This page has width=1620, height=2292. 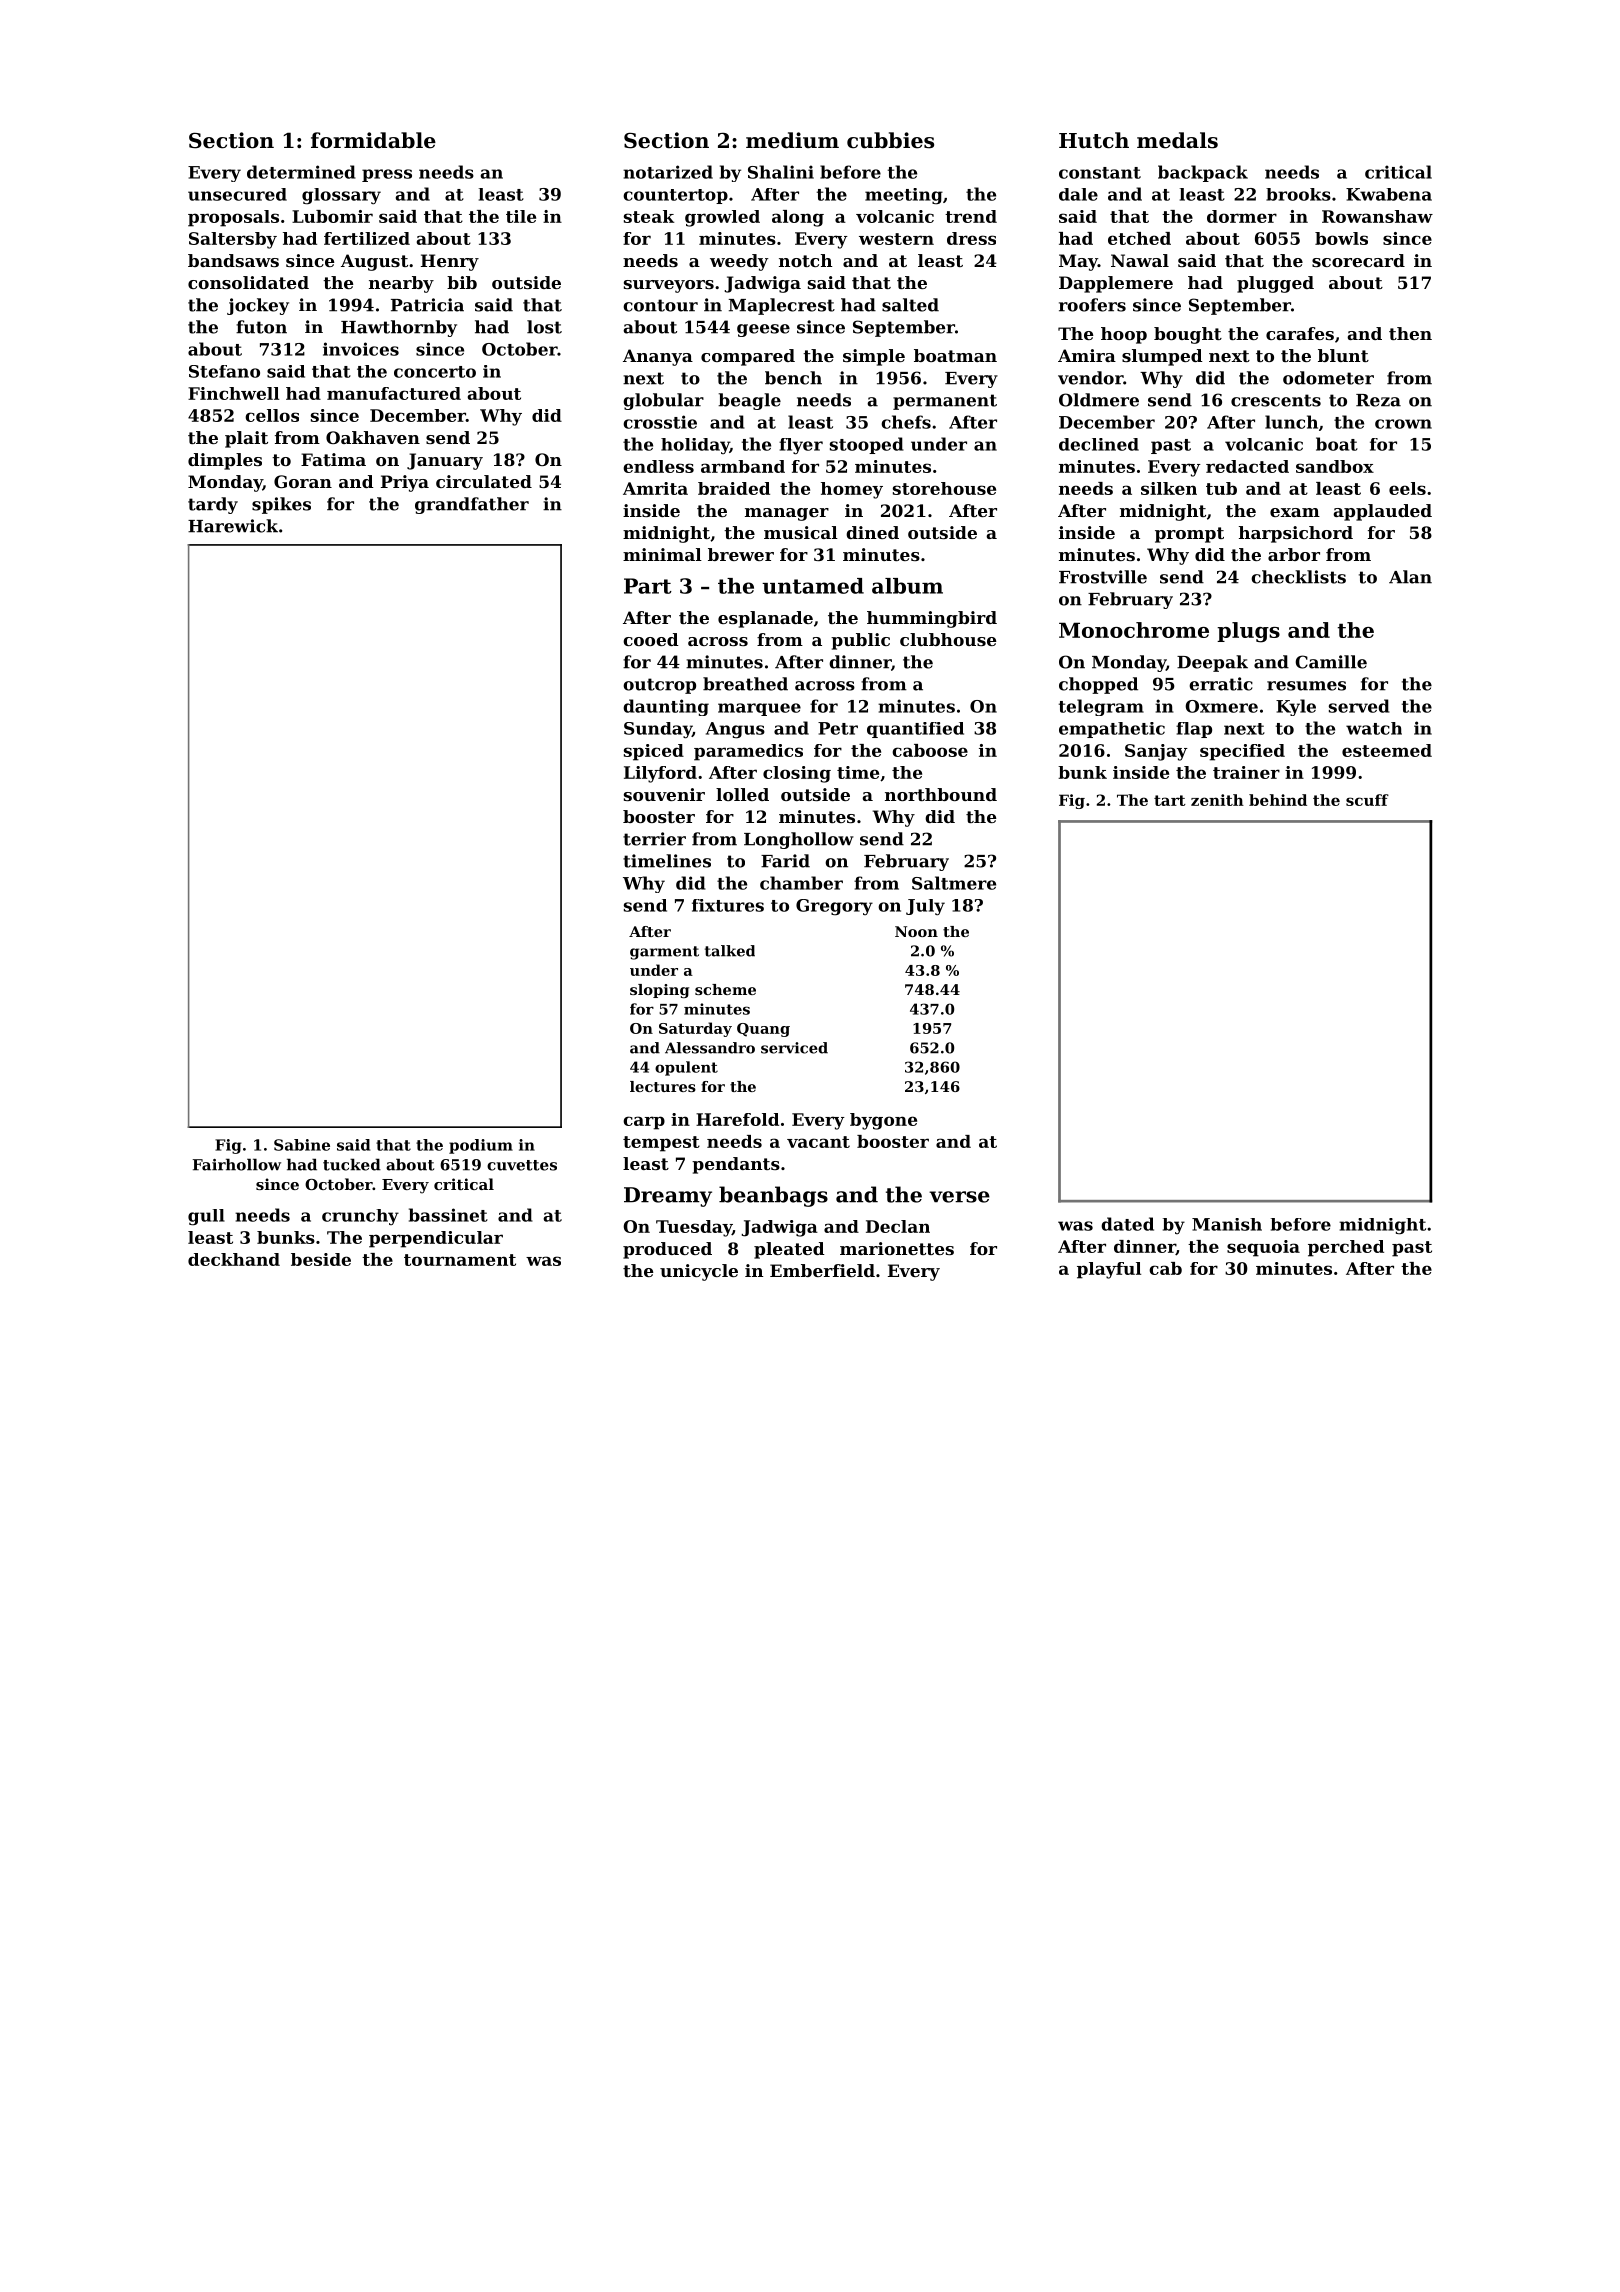 I want to click on Stefano, so click(x=224, y=371).
